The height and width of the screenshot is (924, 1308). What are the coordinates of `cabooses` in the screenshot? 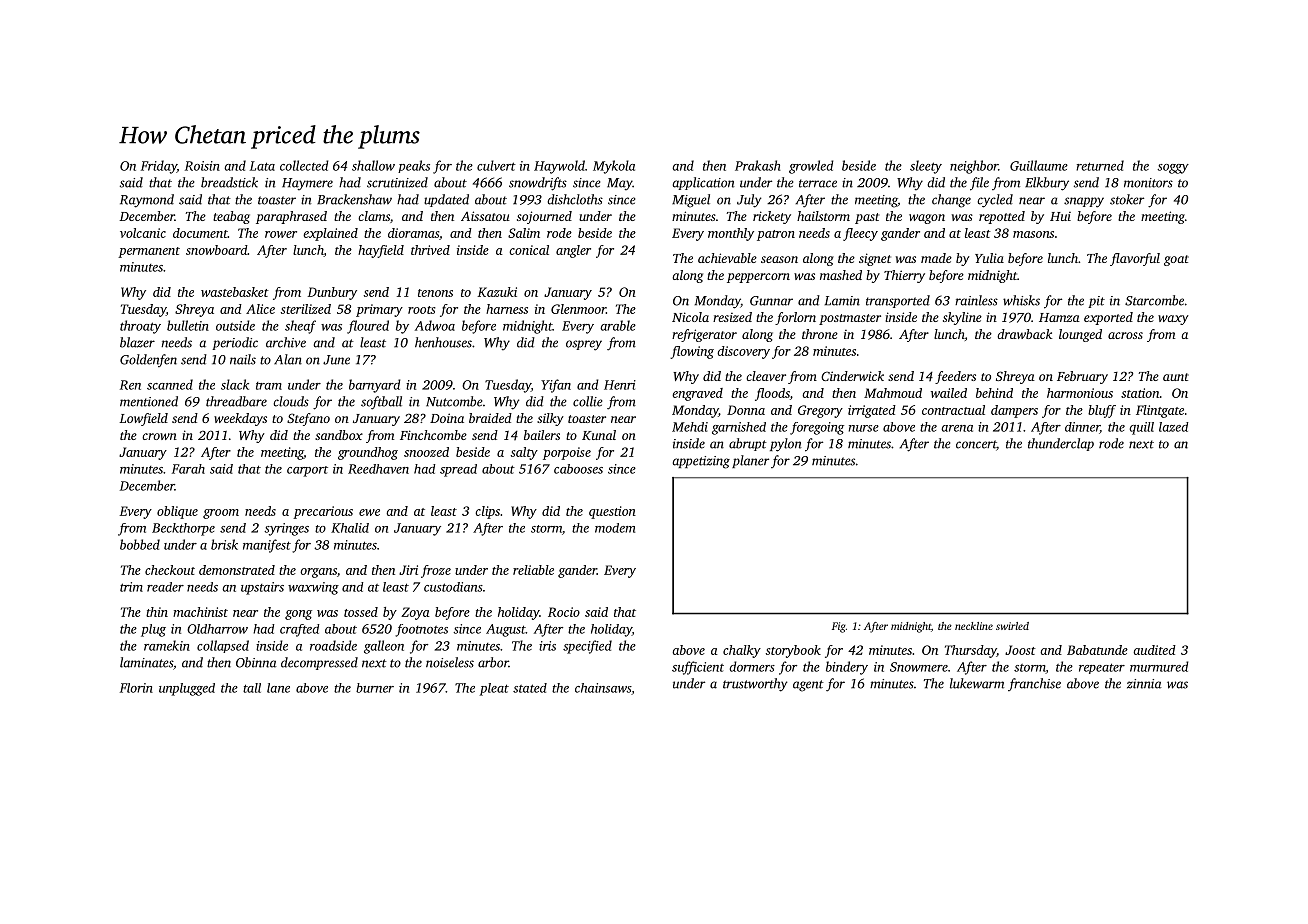 It's located at (578, 469).
